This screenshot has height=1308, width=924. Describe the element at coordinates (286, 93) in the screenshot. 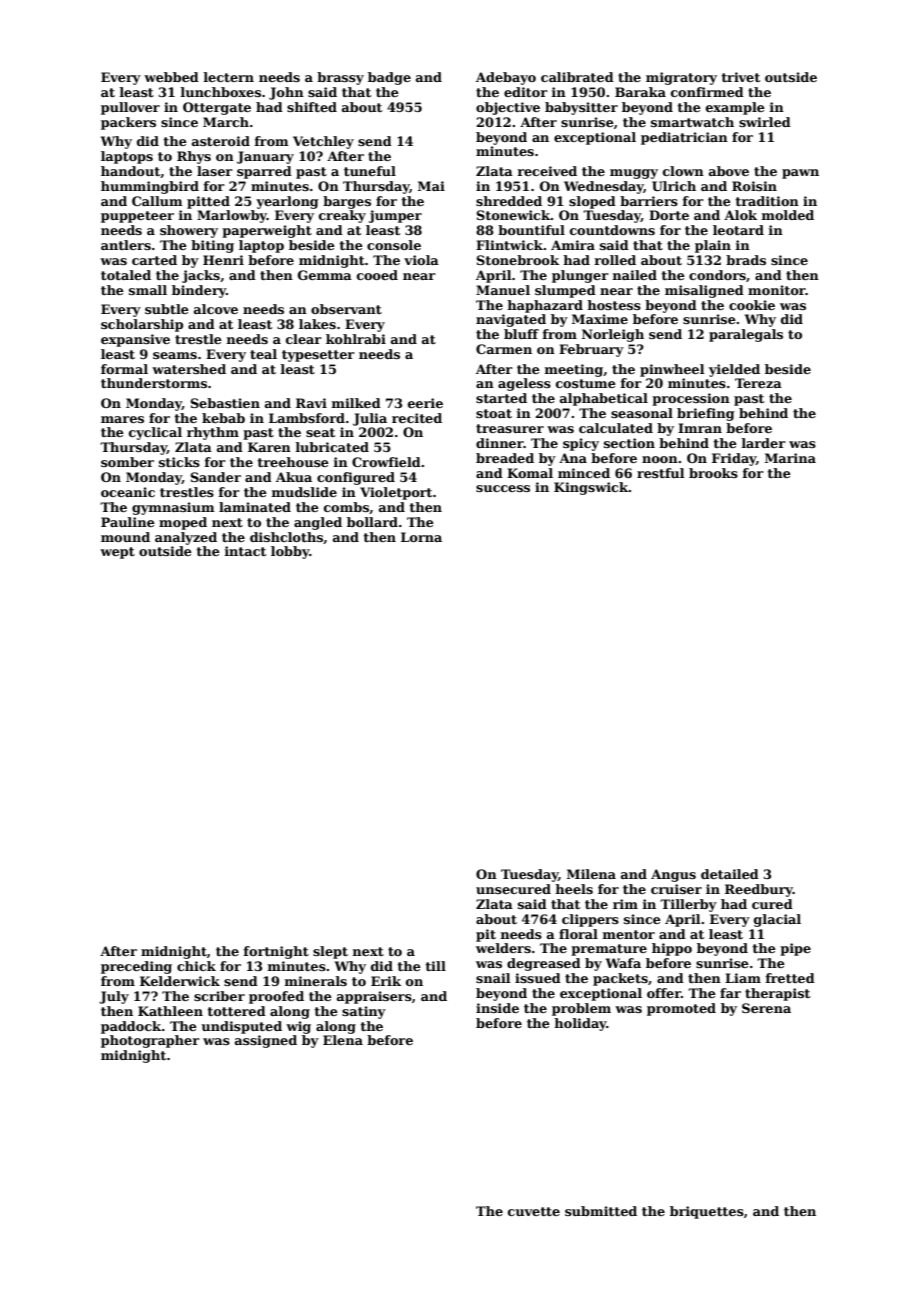

I see `John` at that location.
